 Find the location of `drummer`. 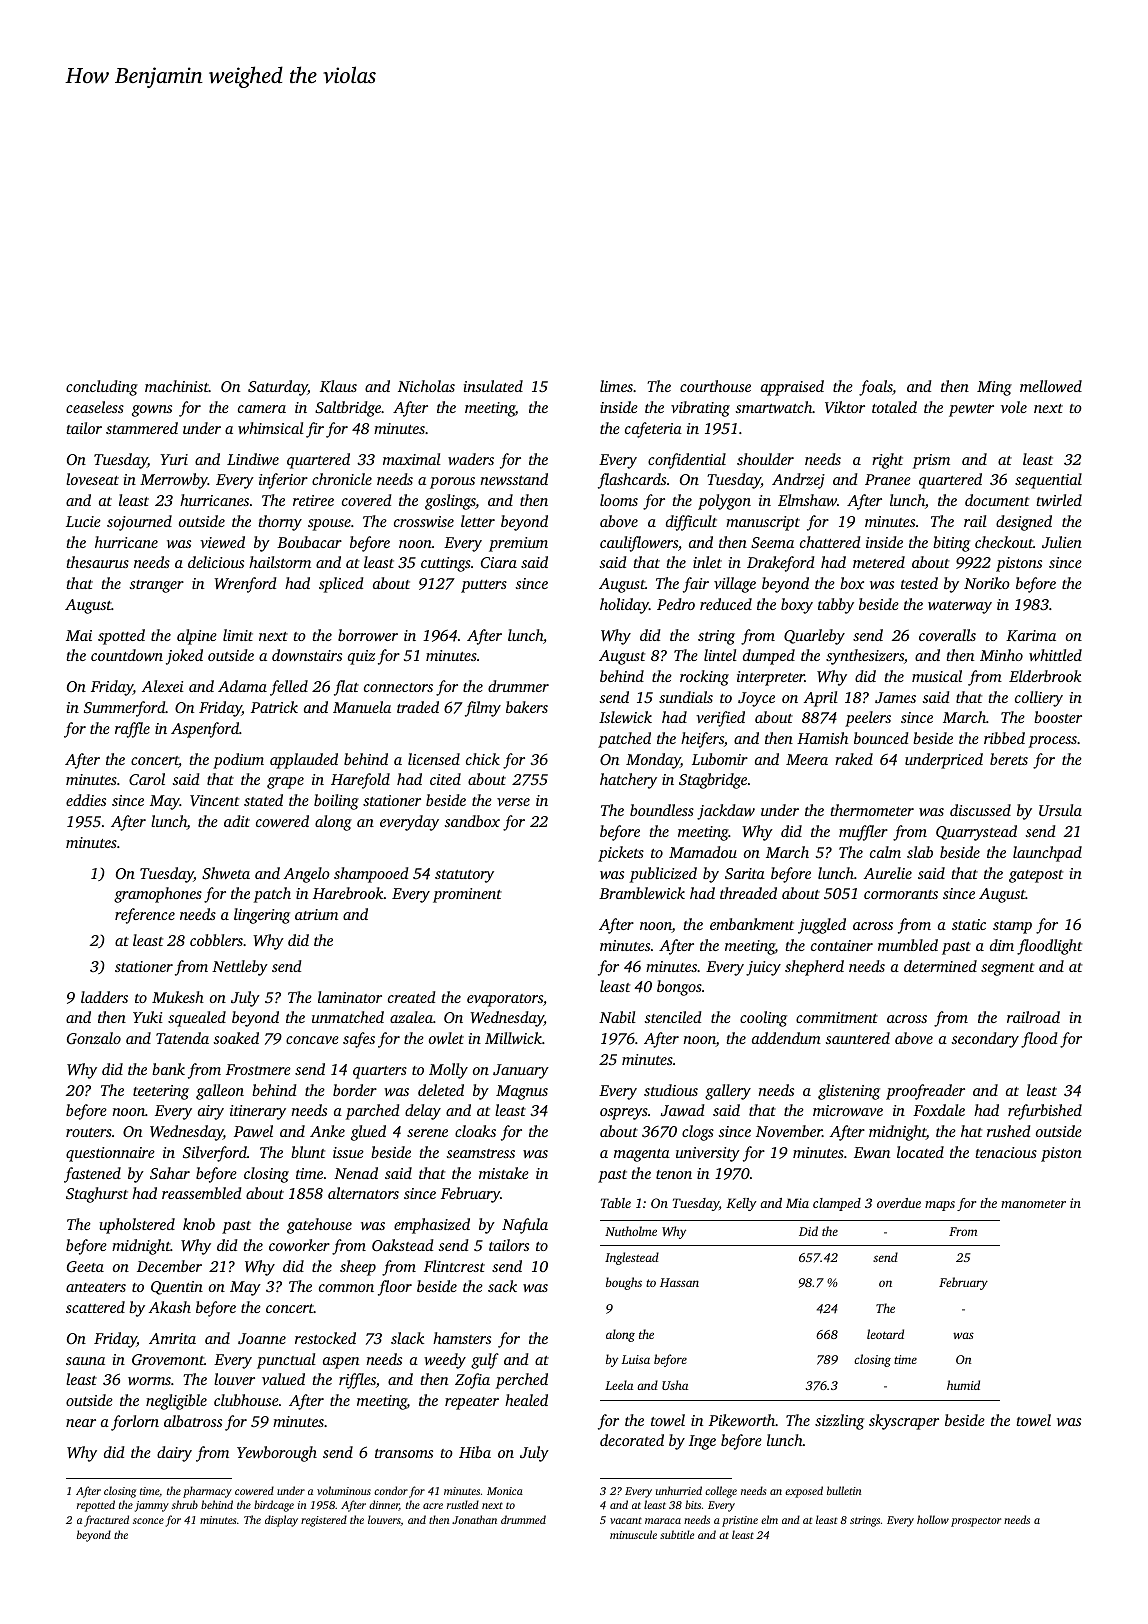

drummer is located at coordinates (518, 686).
